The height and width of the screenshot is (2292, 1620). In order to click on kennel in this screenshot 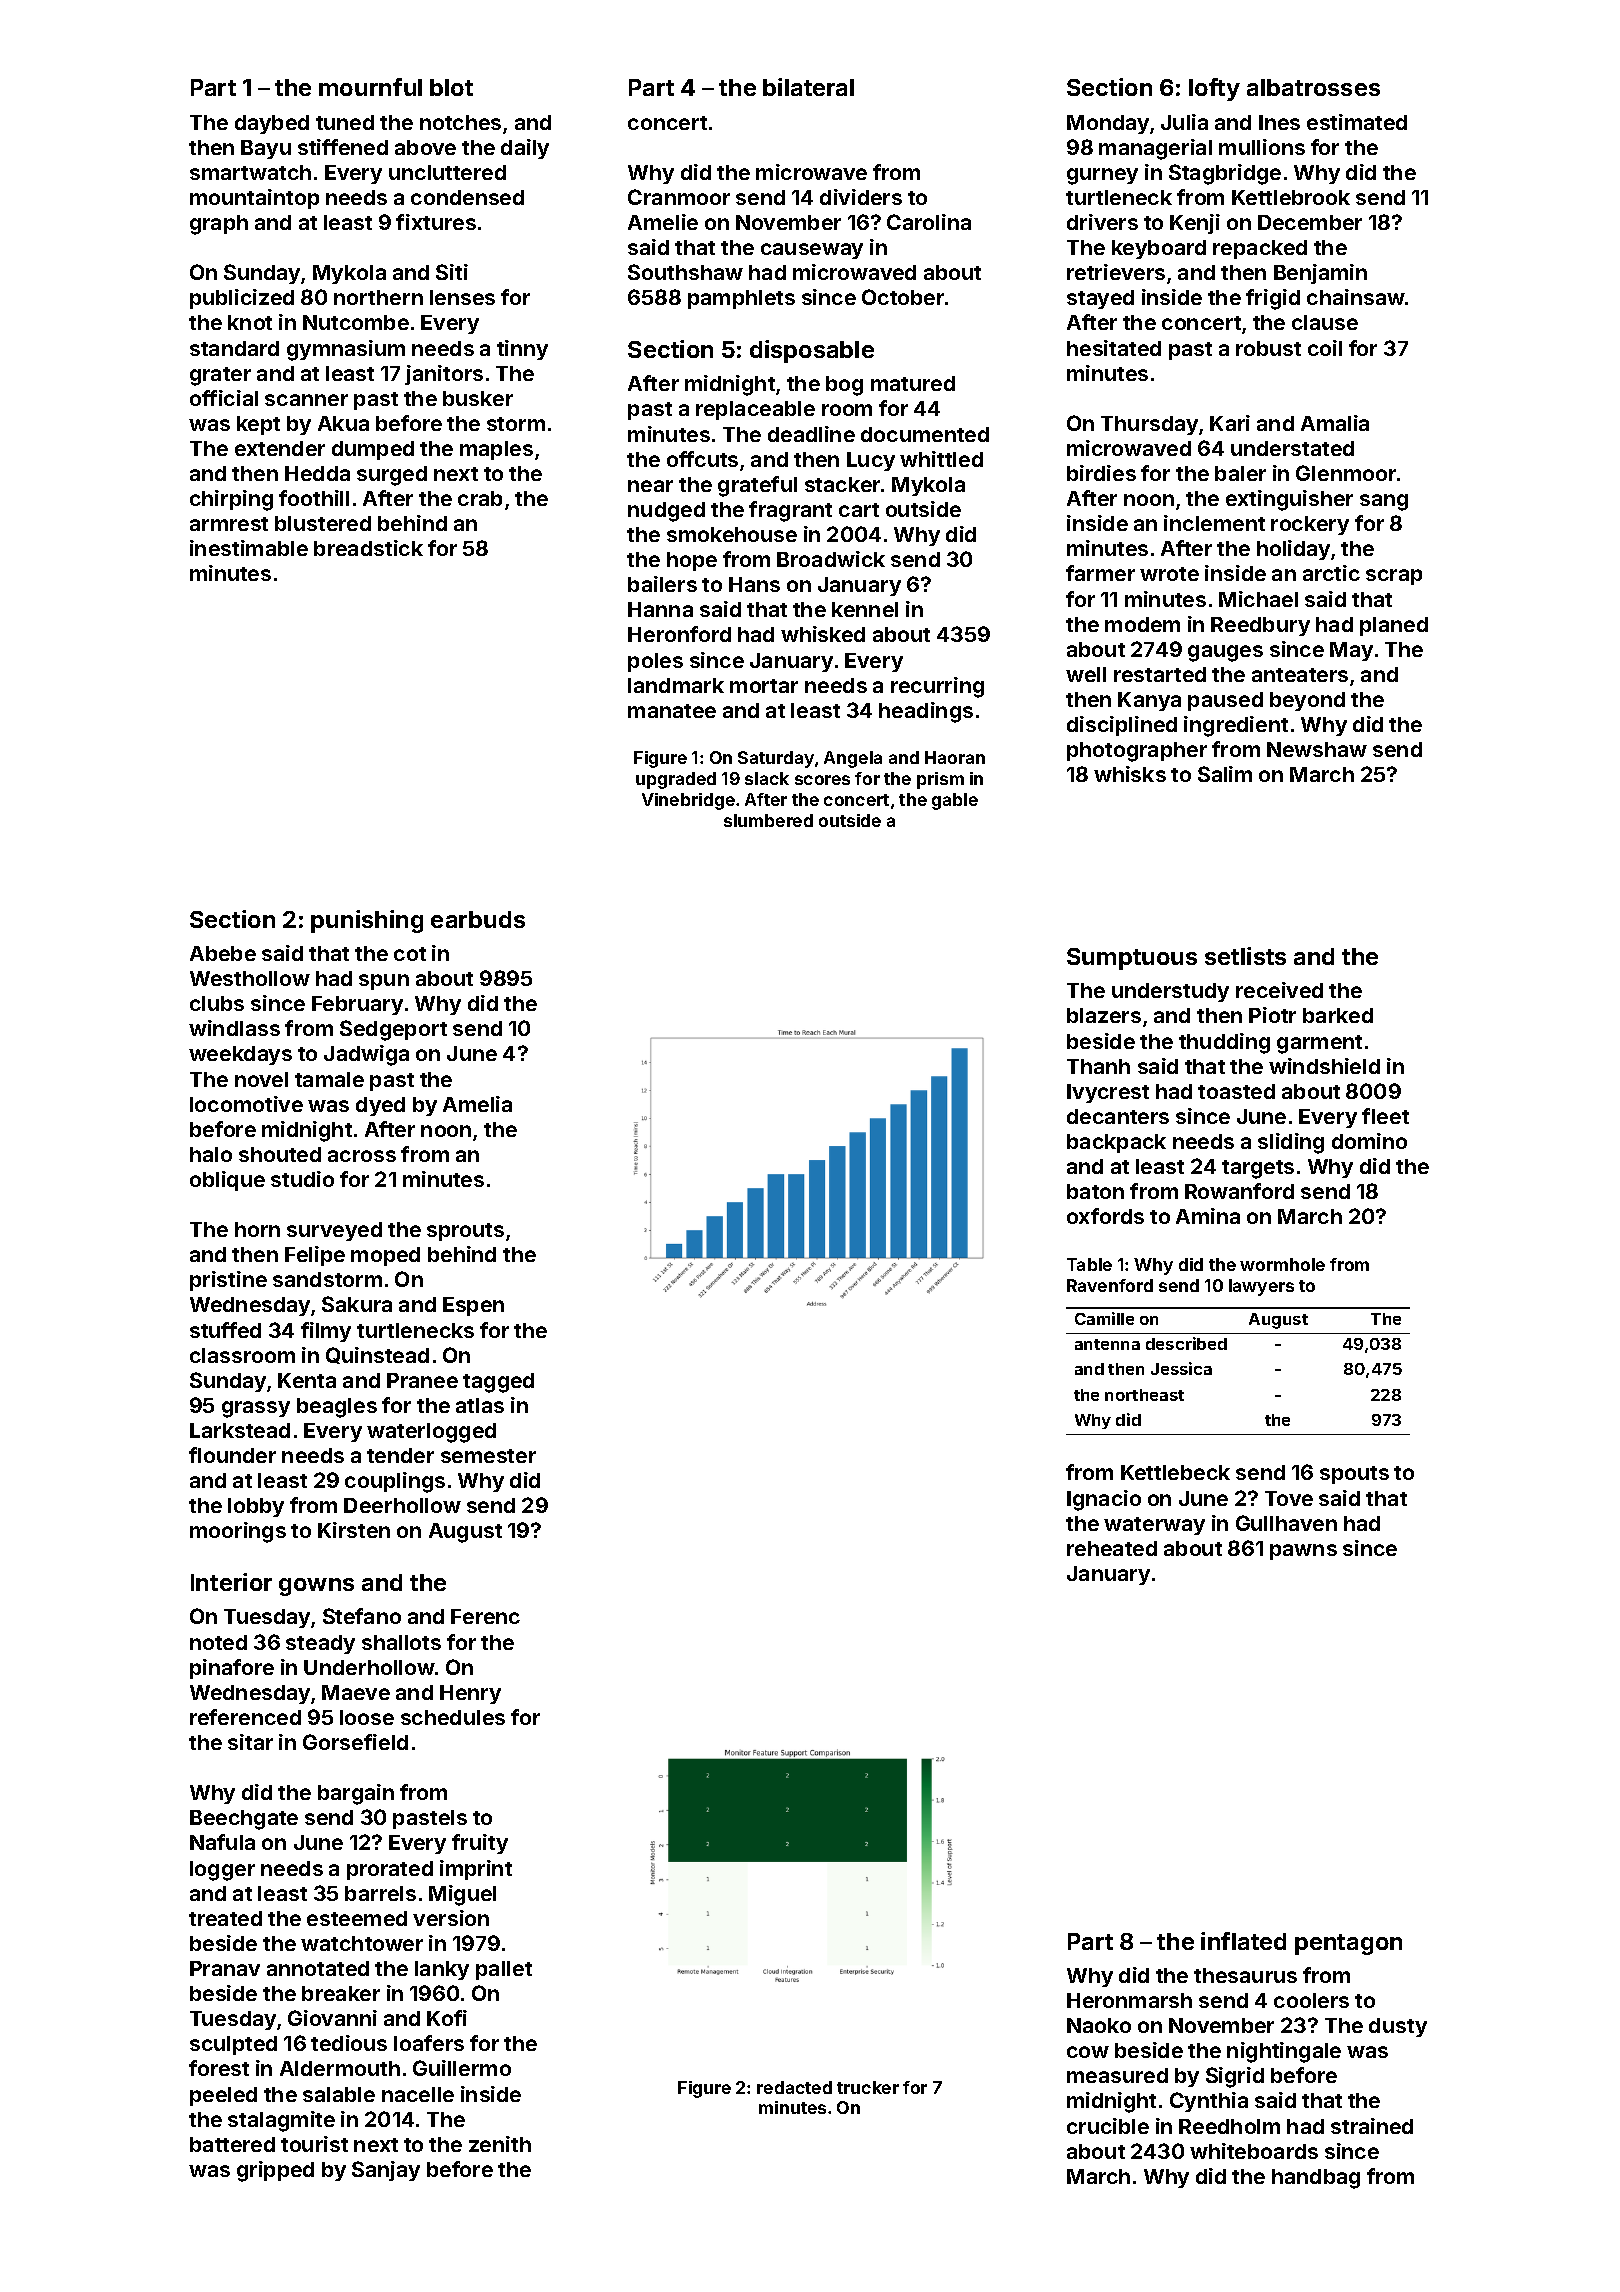, I will do `click(865, 609)`.
